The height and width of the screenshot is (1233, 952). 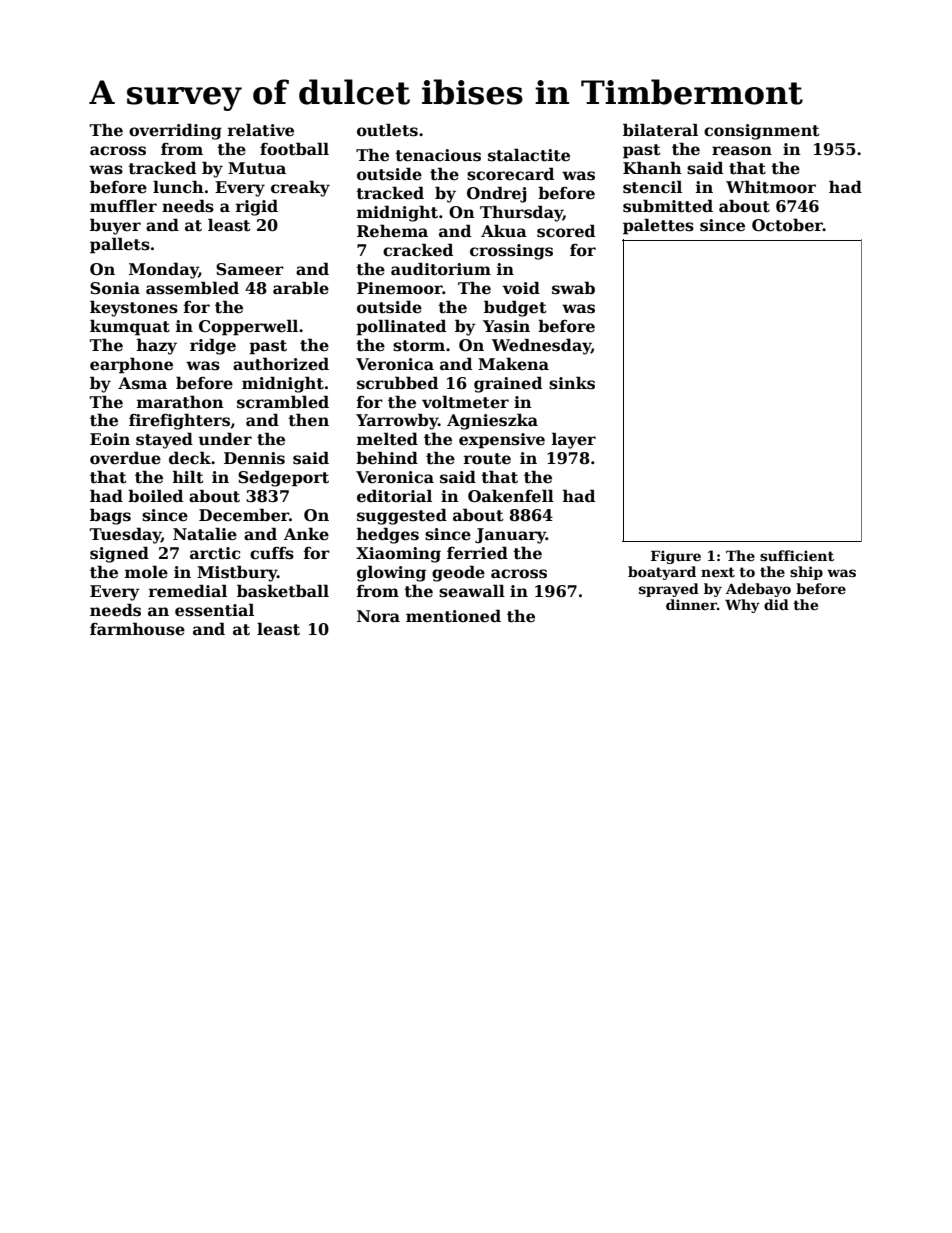 What do you see at coordinates (676, 557) in the screenshot?
I see `Figure` at bounding box center [676, 557].
